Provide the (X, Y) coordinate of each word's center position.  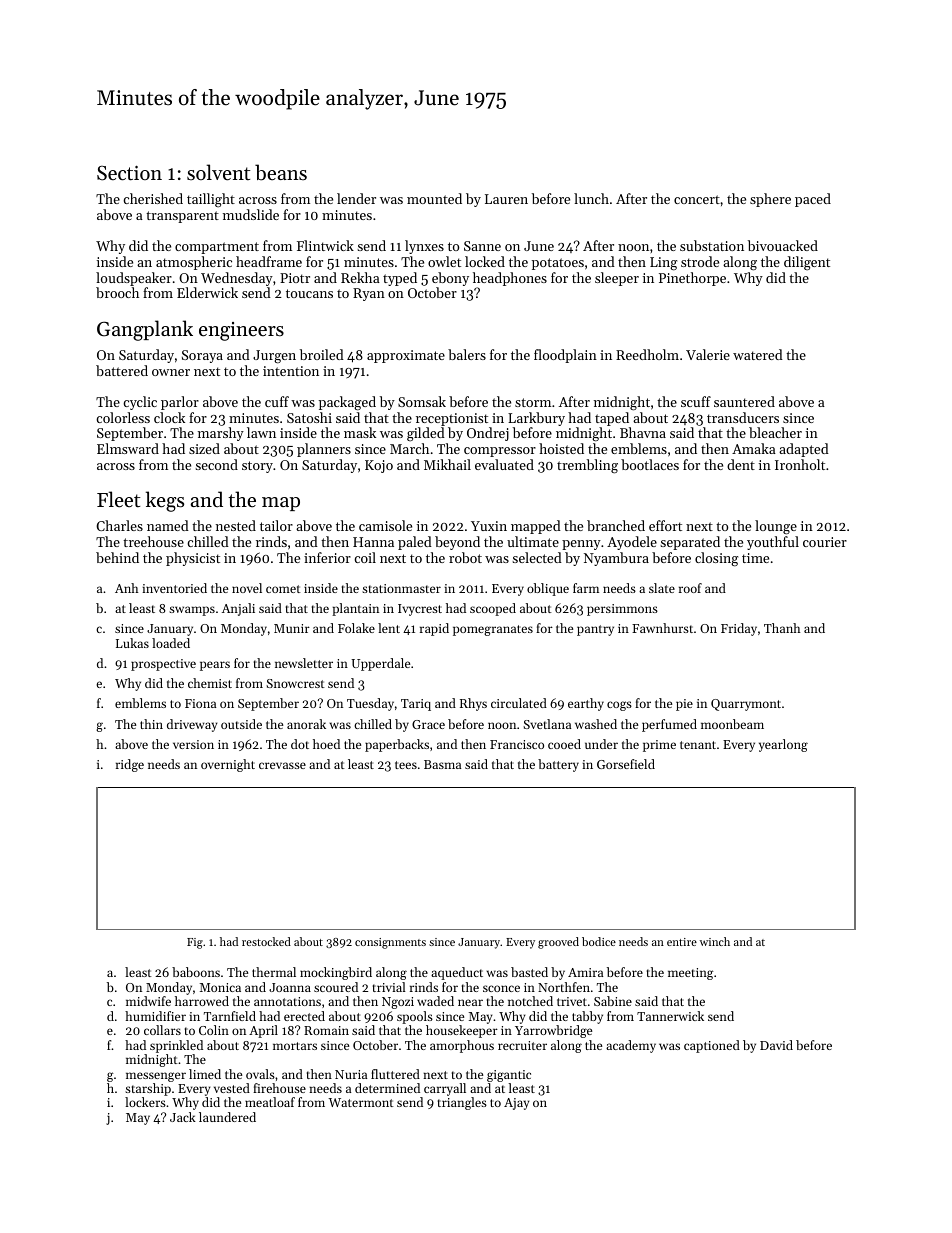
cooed (564, 744)
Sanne (482, 246)
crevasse (282, 765)
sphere (770, 200)
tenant (698, 745)
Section (129, 173)
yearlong (783, 745)
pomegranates (493, 630)
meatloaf (270, 1102)
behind (117, 557)
